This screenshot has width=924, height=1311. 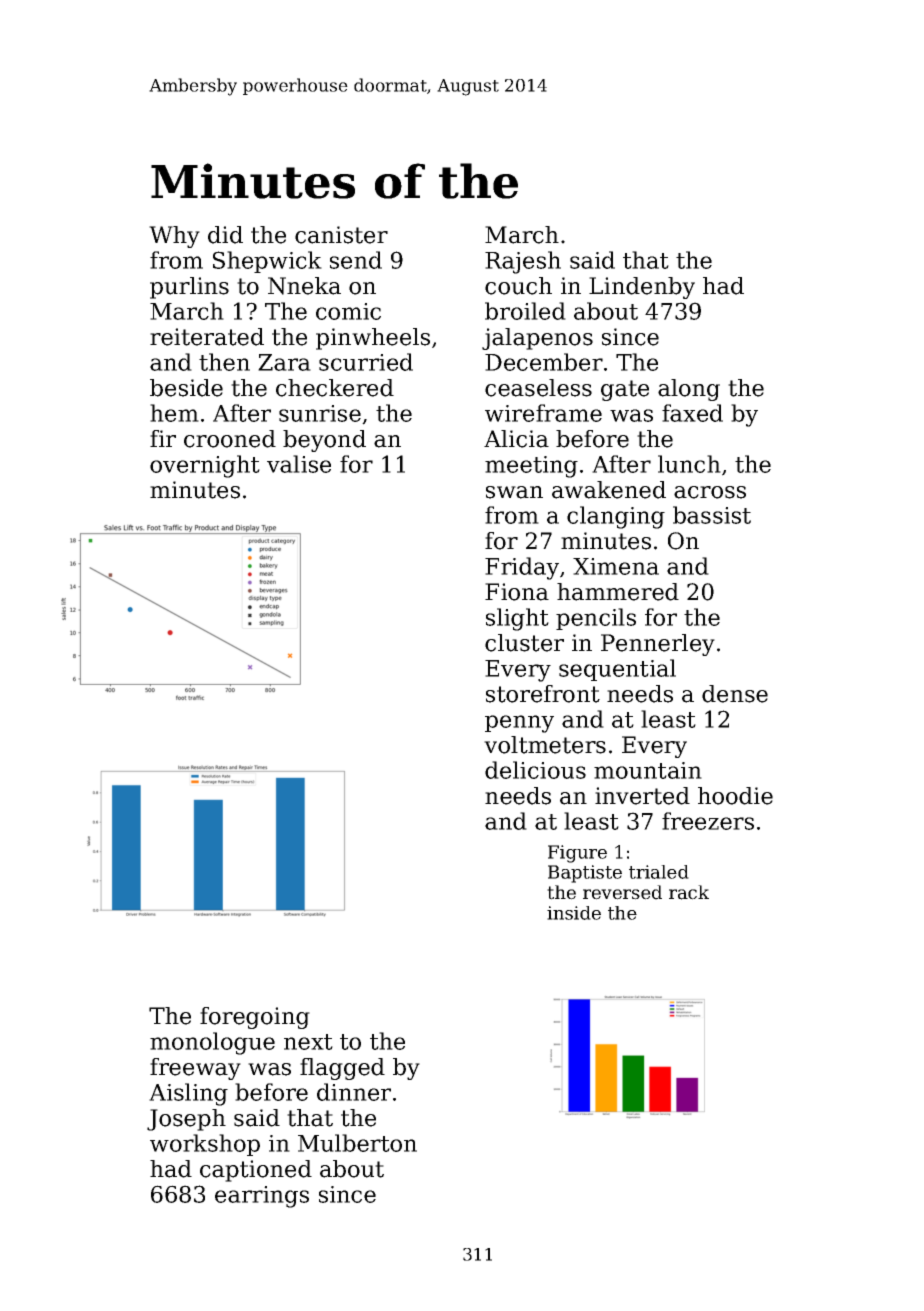 What do you see at coordinates (255, 1018) in the screenshot?
I see `foregoing` at bounding box center [255, 1018].
